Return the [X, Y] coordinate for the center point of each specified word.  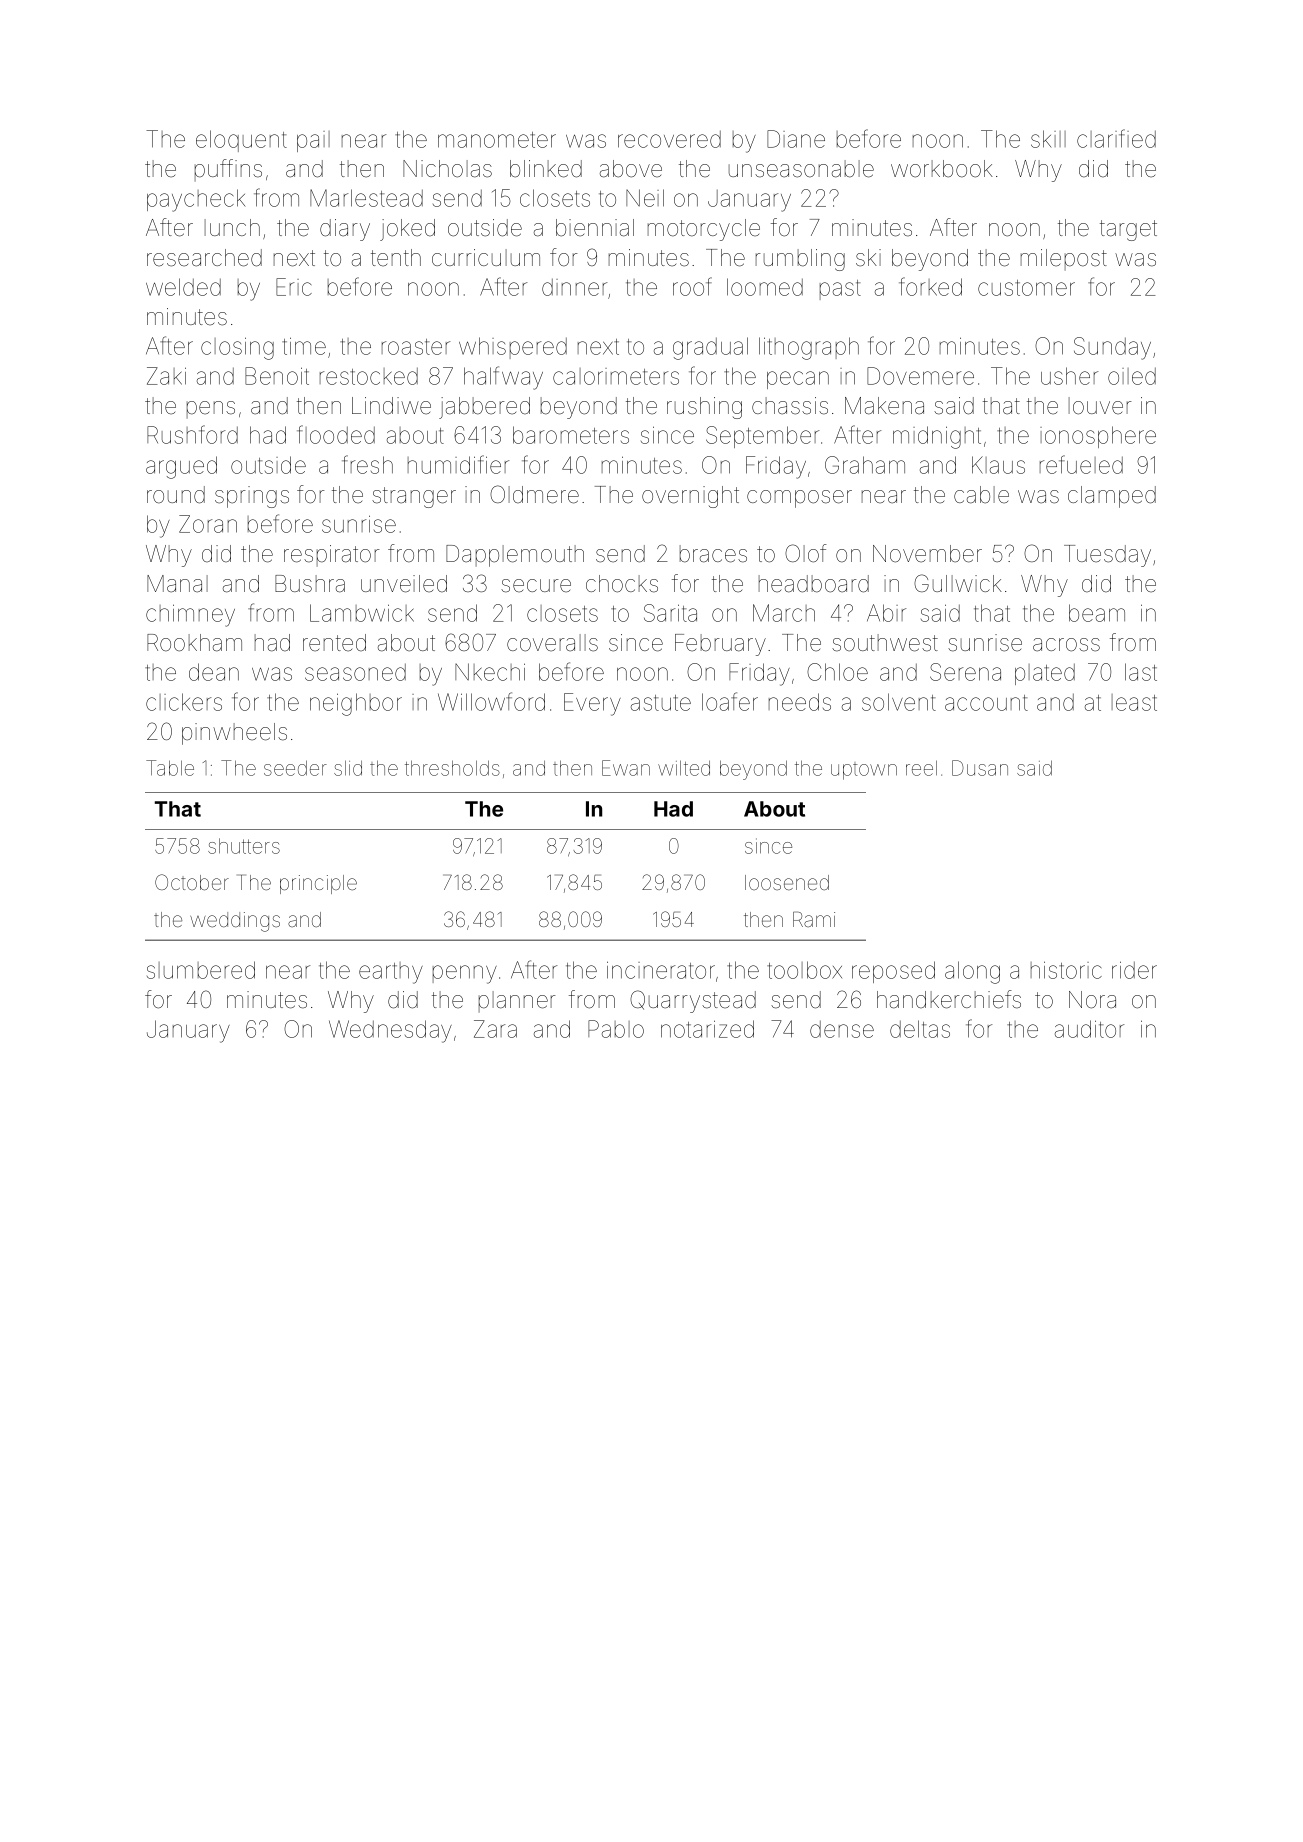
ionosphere [1098, 437]
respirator [332, 555]
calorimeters [616, 376]
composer [799, 499]
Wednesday [390, 1031]
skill [1048, 139]
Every [592, 704]
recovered [669, 139]
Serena [965, 672]
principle [318, 884]
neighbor [356, 704]
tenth [396, 258]
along [972, 972]
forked [930, 286]
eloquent [241, 141]
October [192, 882]
